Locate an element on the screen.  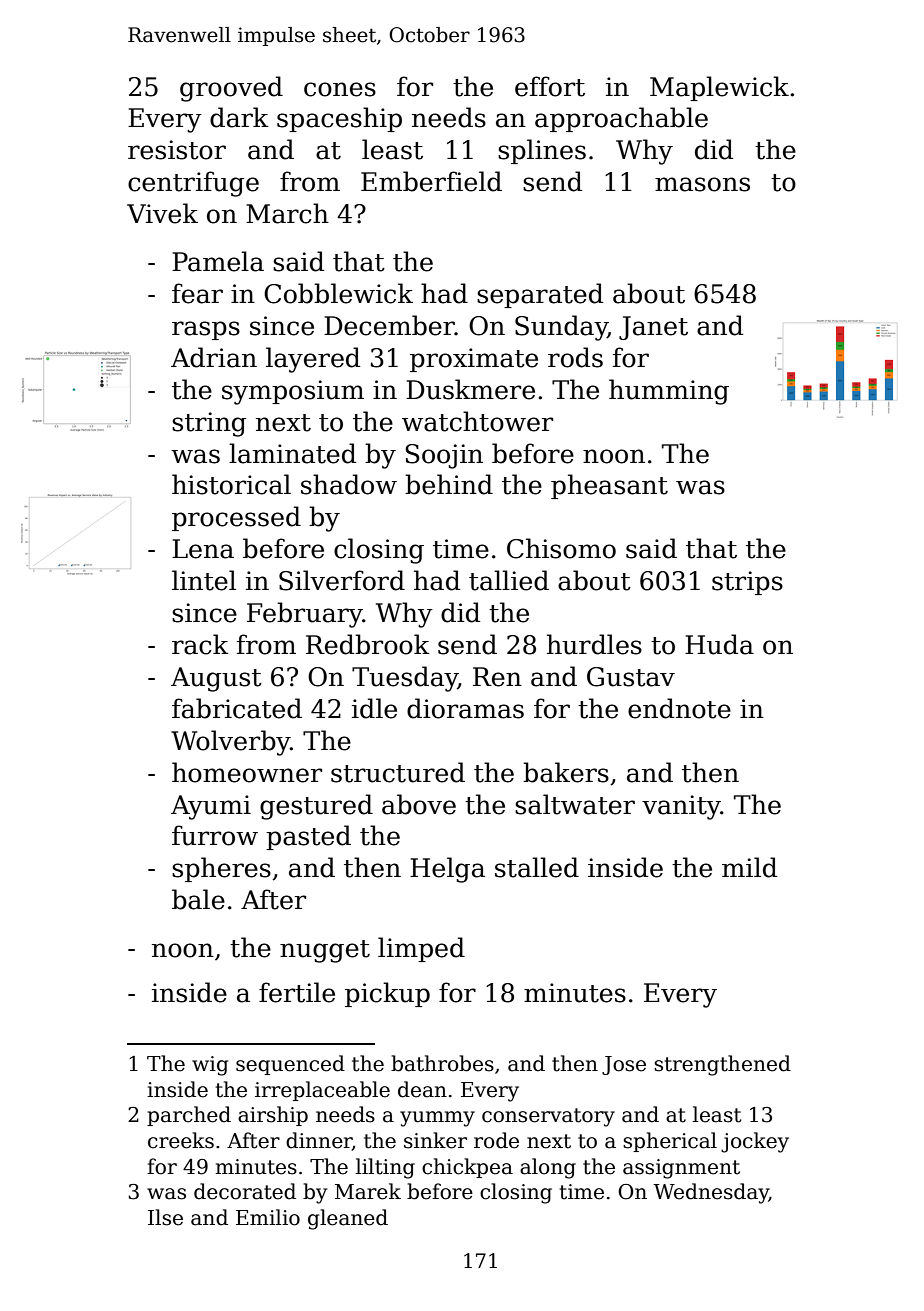
fear is located at coordinates (197, 293).
